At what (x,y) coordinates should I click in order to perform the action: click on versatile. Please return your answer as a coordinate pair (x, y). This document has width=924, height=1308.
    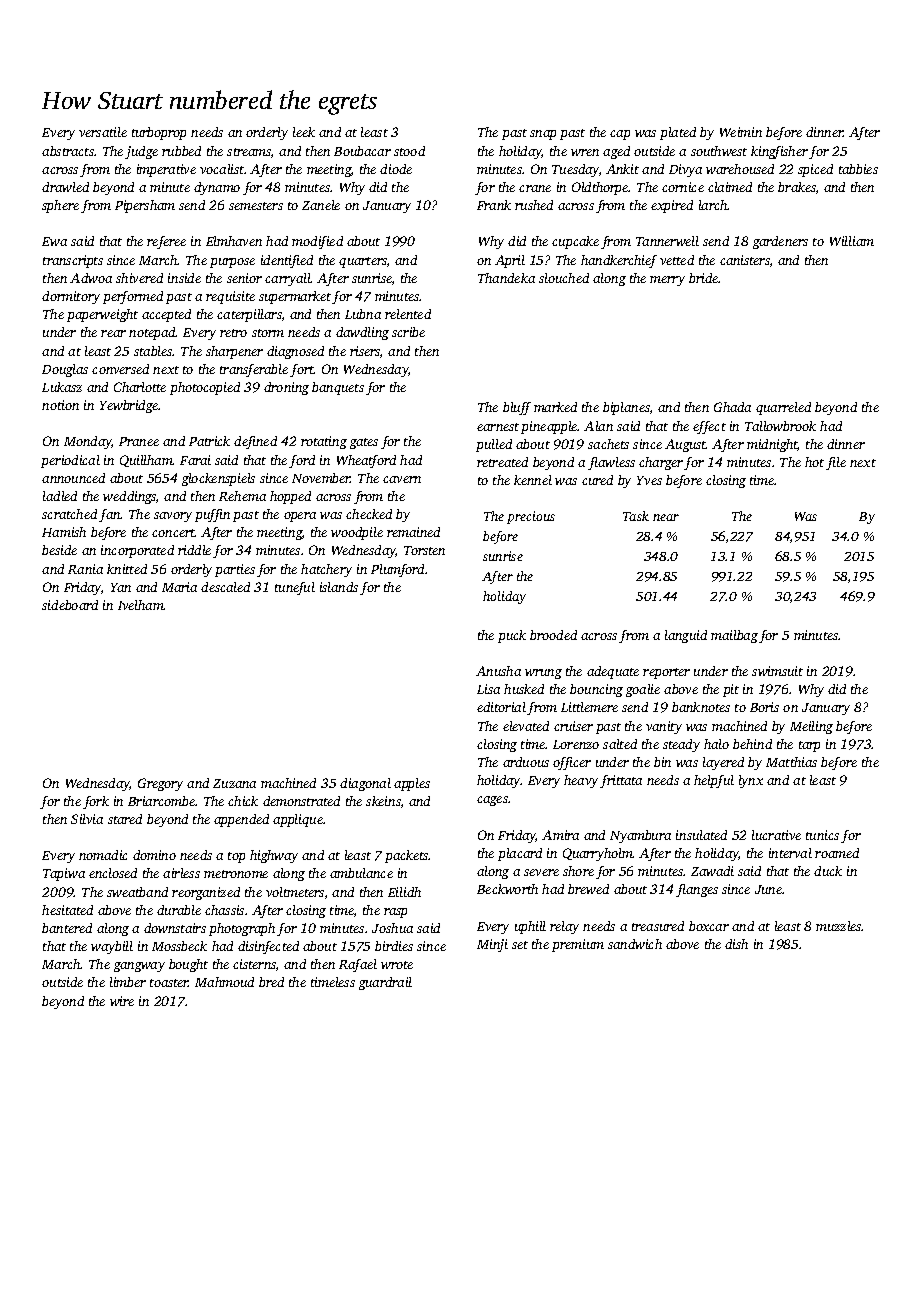
    Looking at the image, I should click on (103, 132).
